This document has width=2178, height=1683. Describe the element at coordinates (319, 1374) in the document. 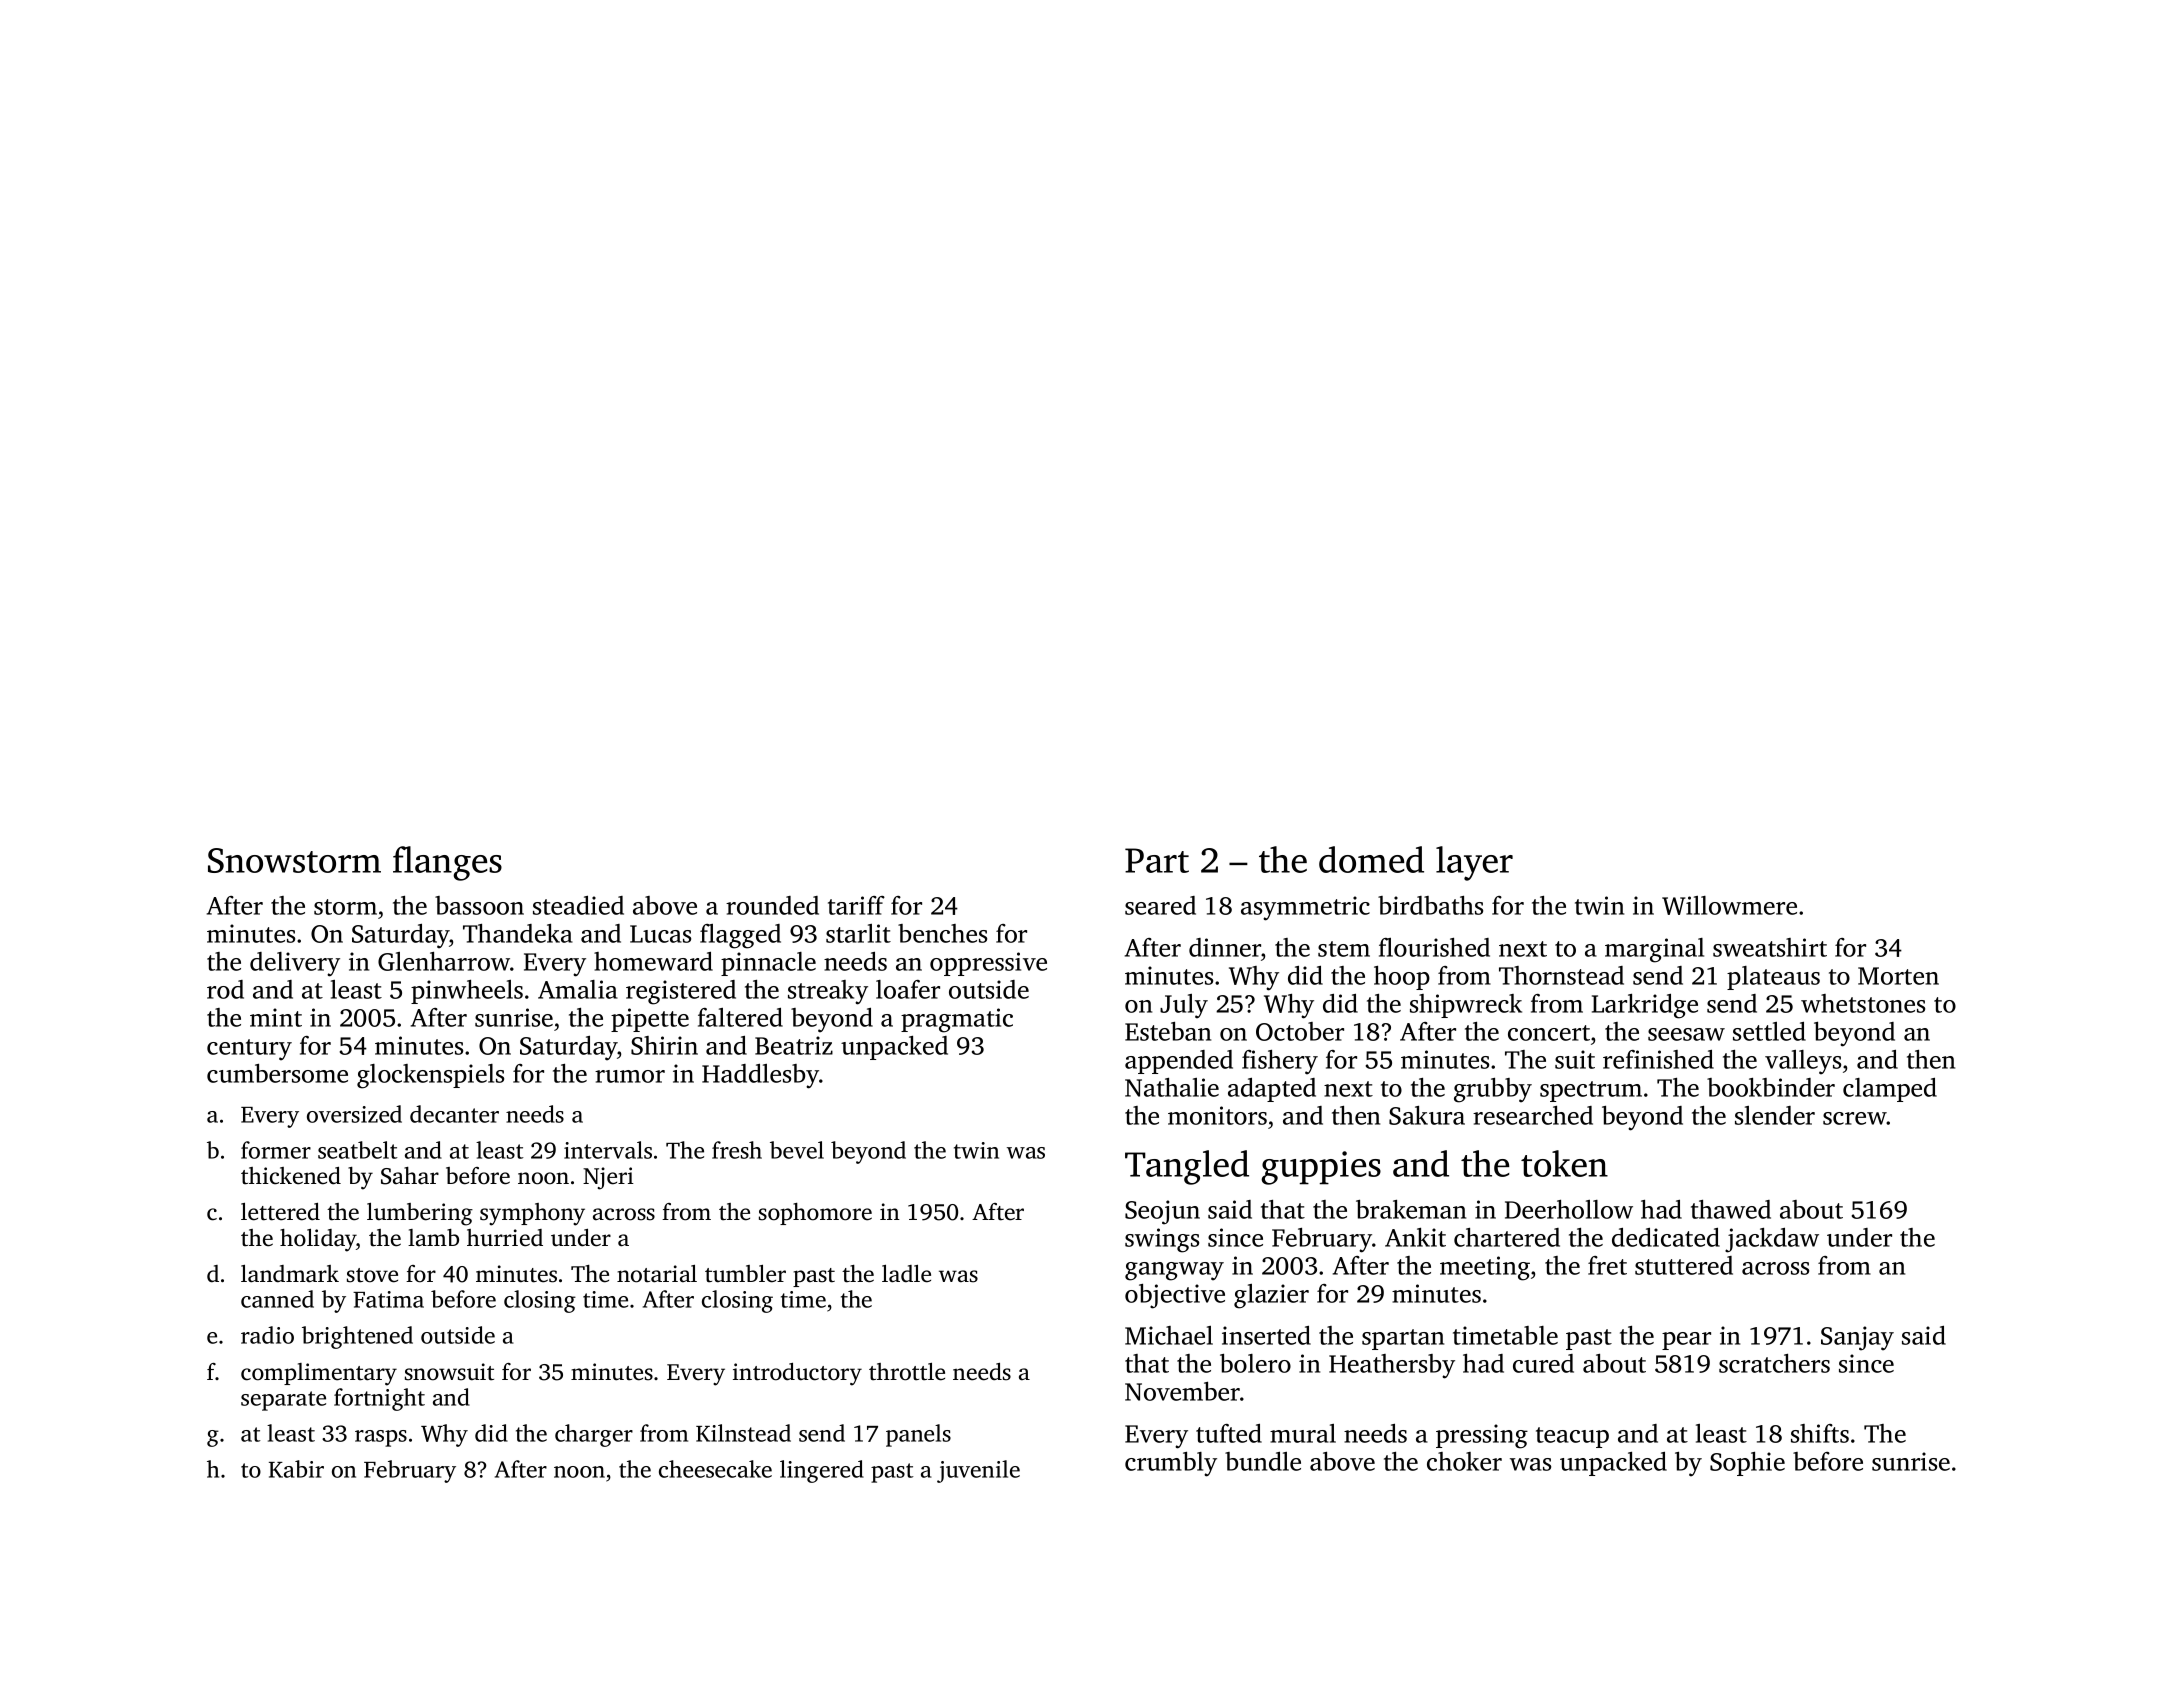

I see `complimentary` at that location.
